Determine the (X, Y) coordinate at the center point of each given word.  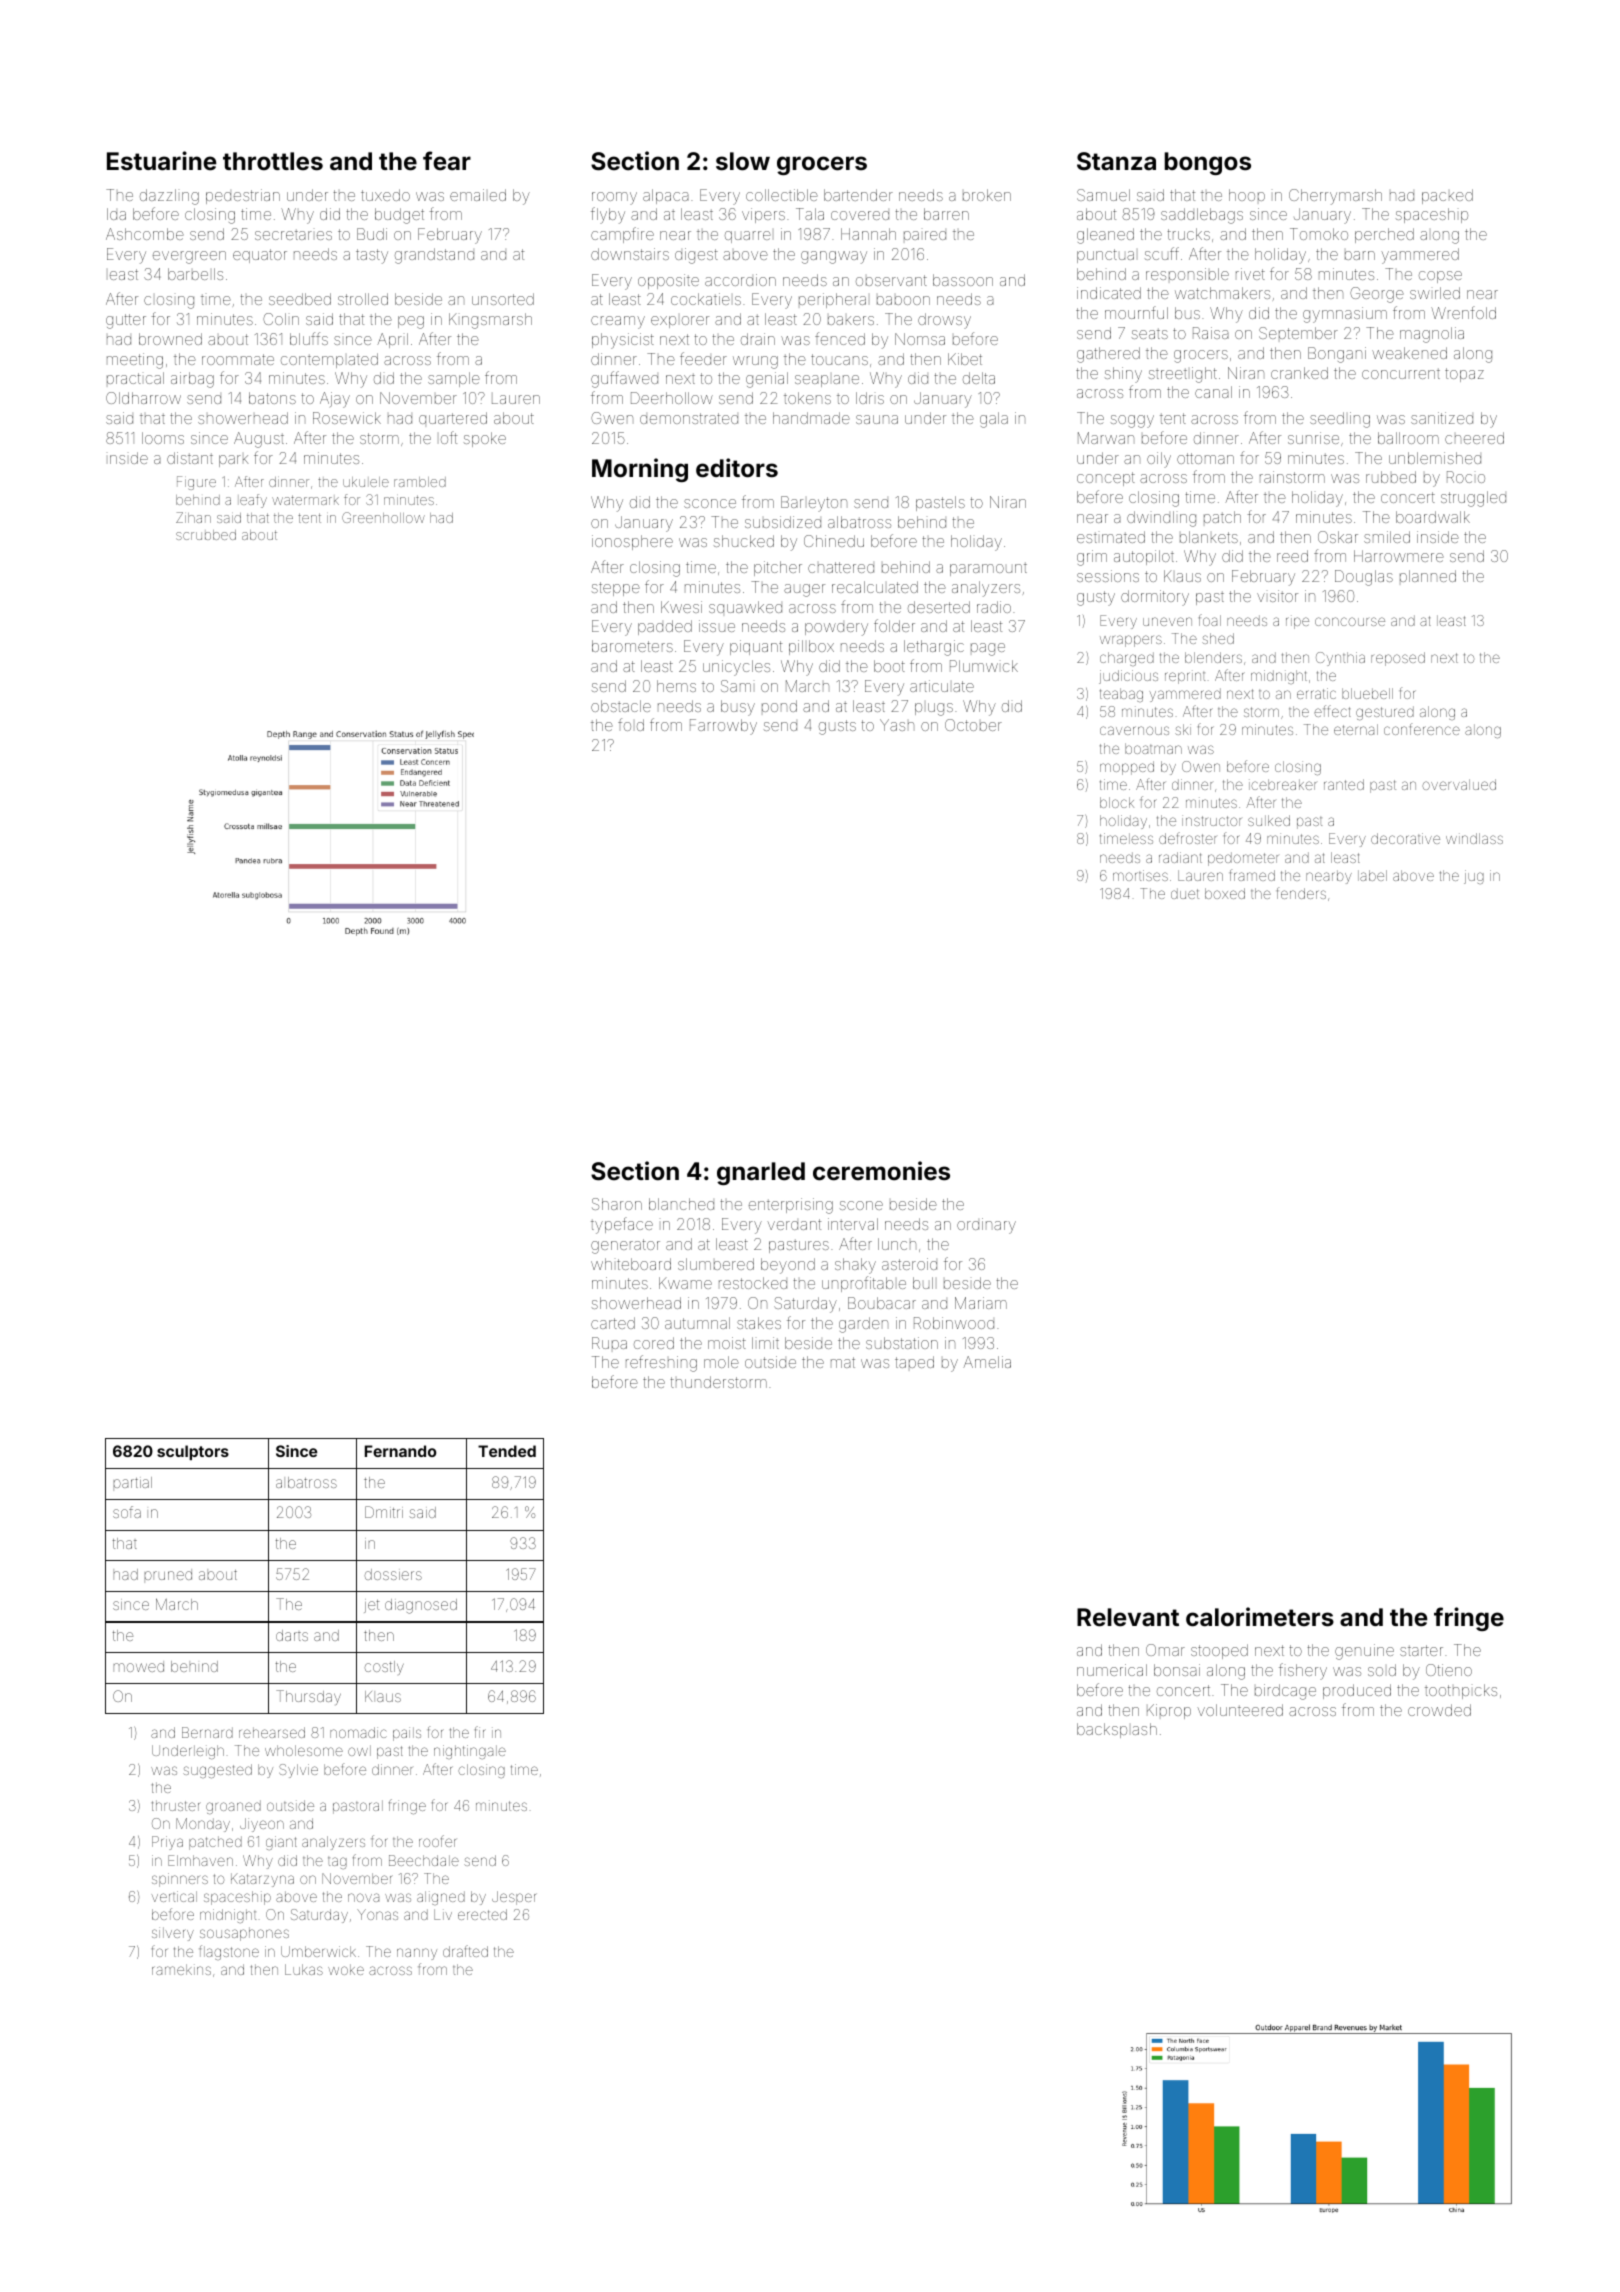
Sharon (617, 1204)
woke (346, 1969)
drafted (465, 1951)
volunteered (1240, 1710)
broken (987, 195)
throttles (273, 161)
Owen (1201, 766)
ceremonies (881, 1171)
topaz (1464, 375)
